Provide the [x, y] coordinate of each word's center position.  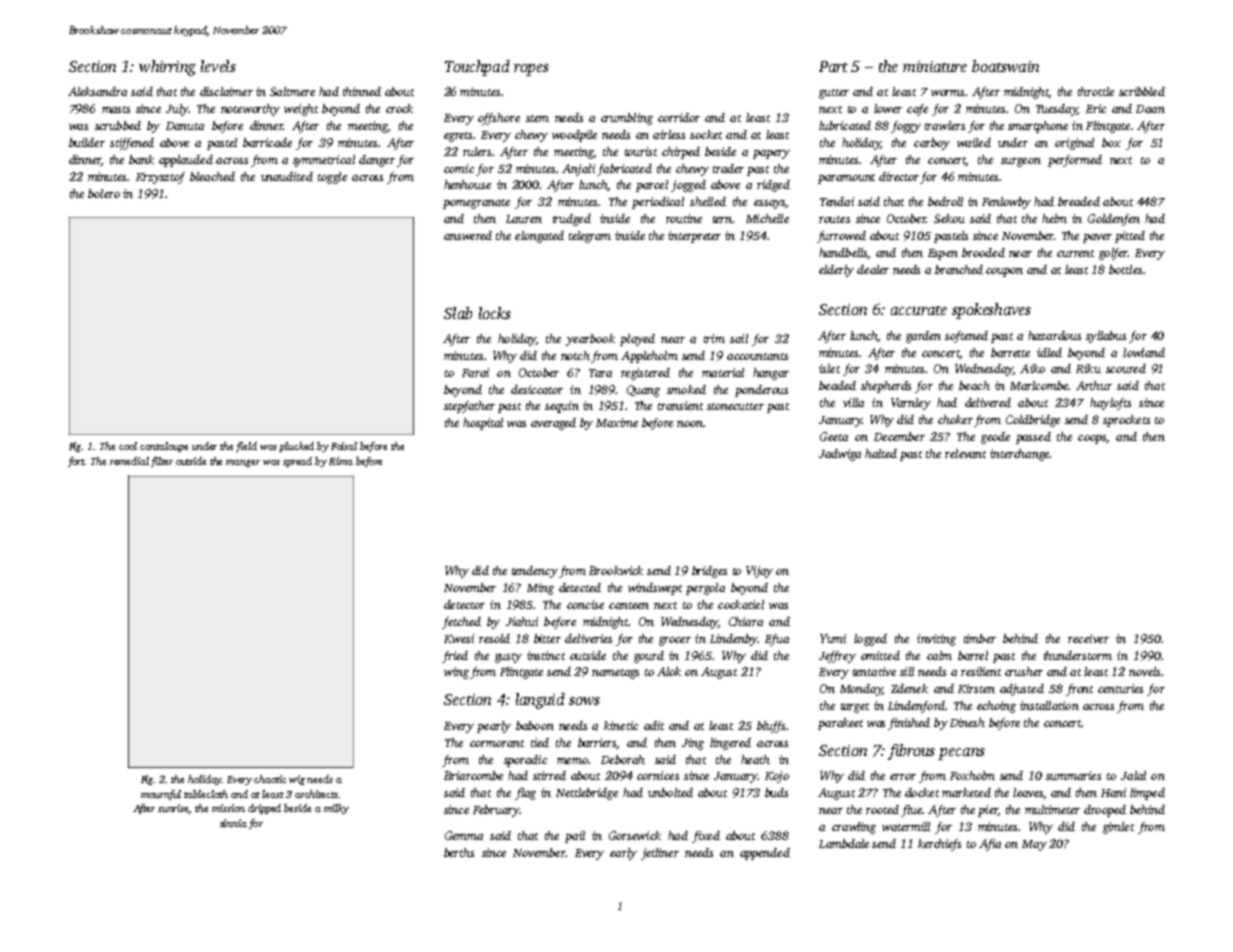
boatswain [1005, 66]
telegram [590, 237]
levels [218, 66]
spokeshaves [991, 311]
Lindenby [733, 640]
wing [456, 673]
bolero [104, 193]
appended [765, 854]
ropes [531, 70]
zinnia [233, 823]
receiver [1088, 638]
